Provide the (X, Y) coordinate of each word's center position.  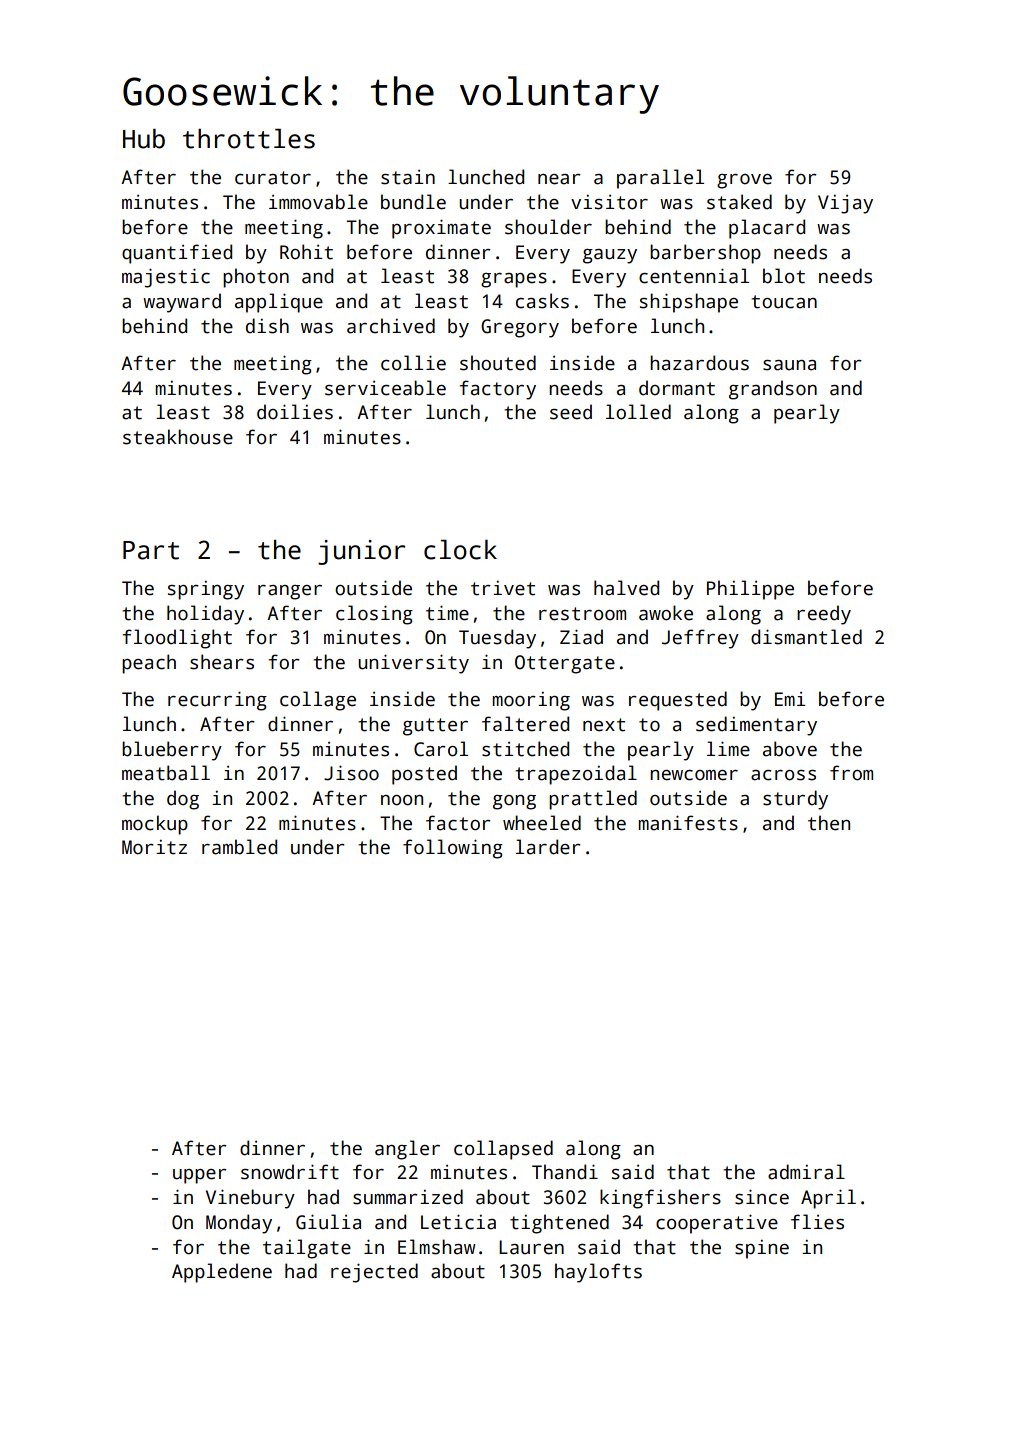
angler (407, 1150)
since (762, 1197)
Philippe (750, 590)
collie (413, 363)
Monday (239, 1224)
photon (256, 278)
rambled (239, 847)
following (453, 849)
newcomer (694, 775)
